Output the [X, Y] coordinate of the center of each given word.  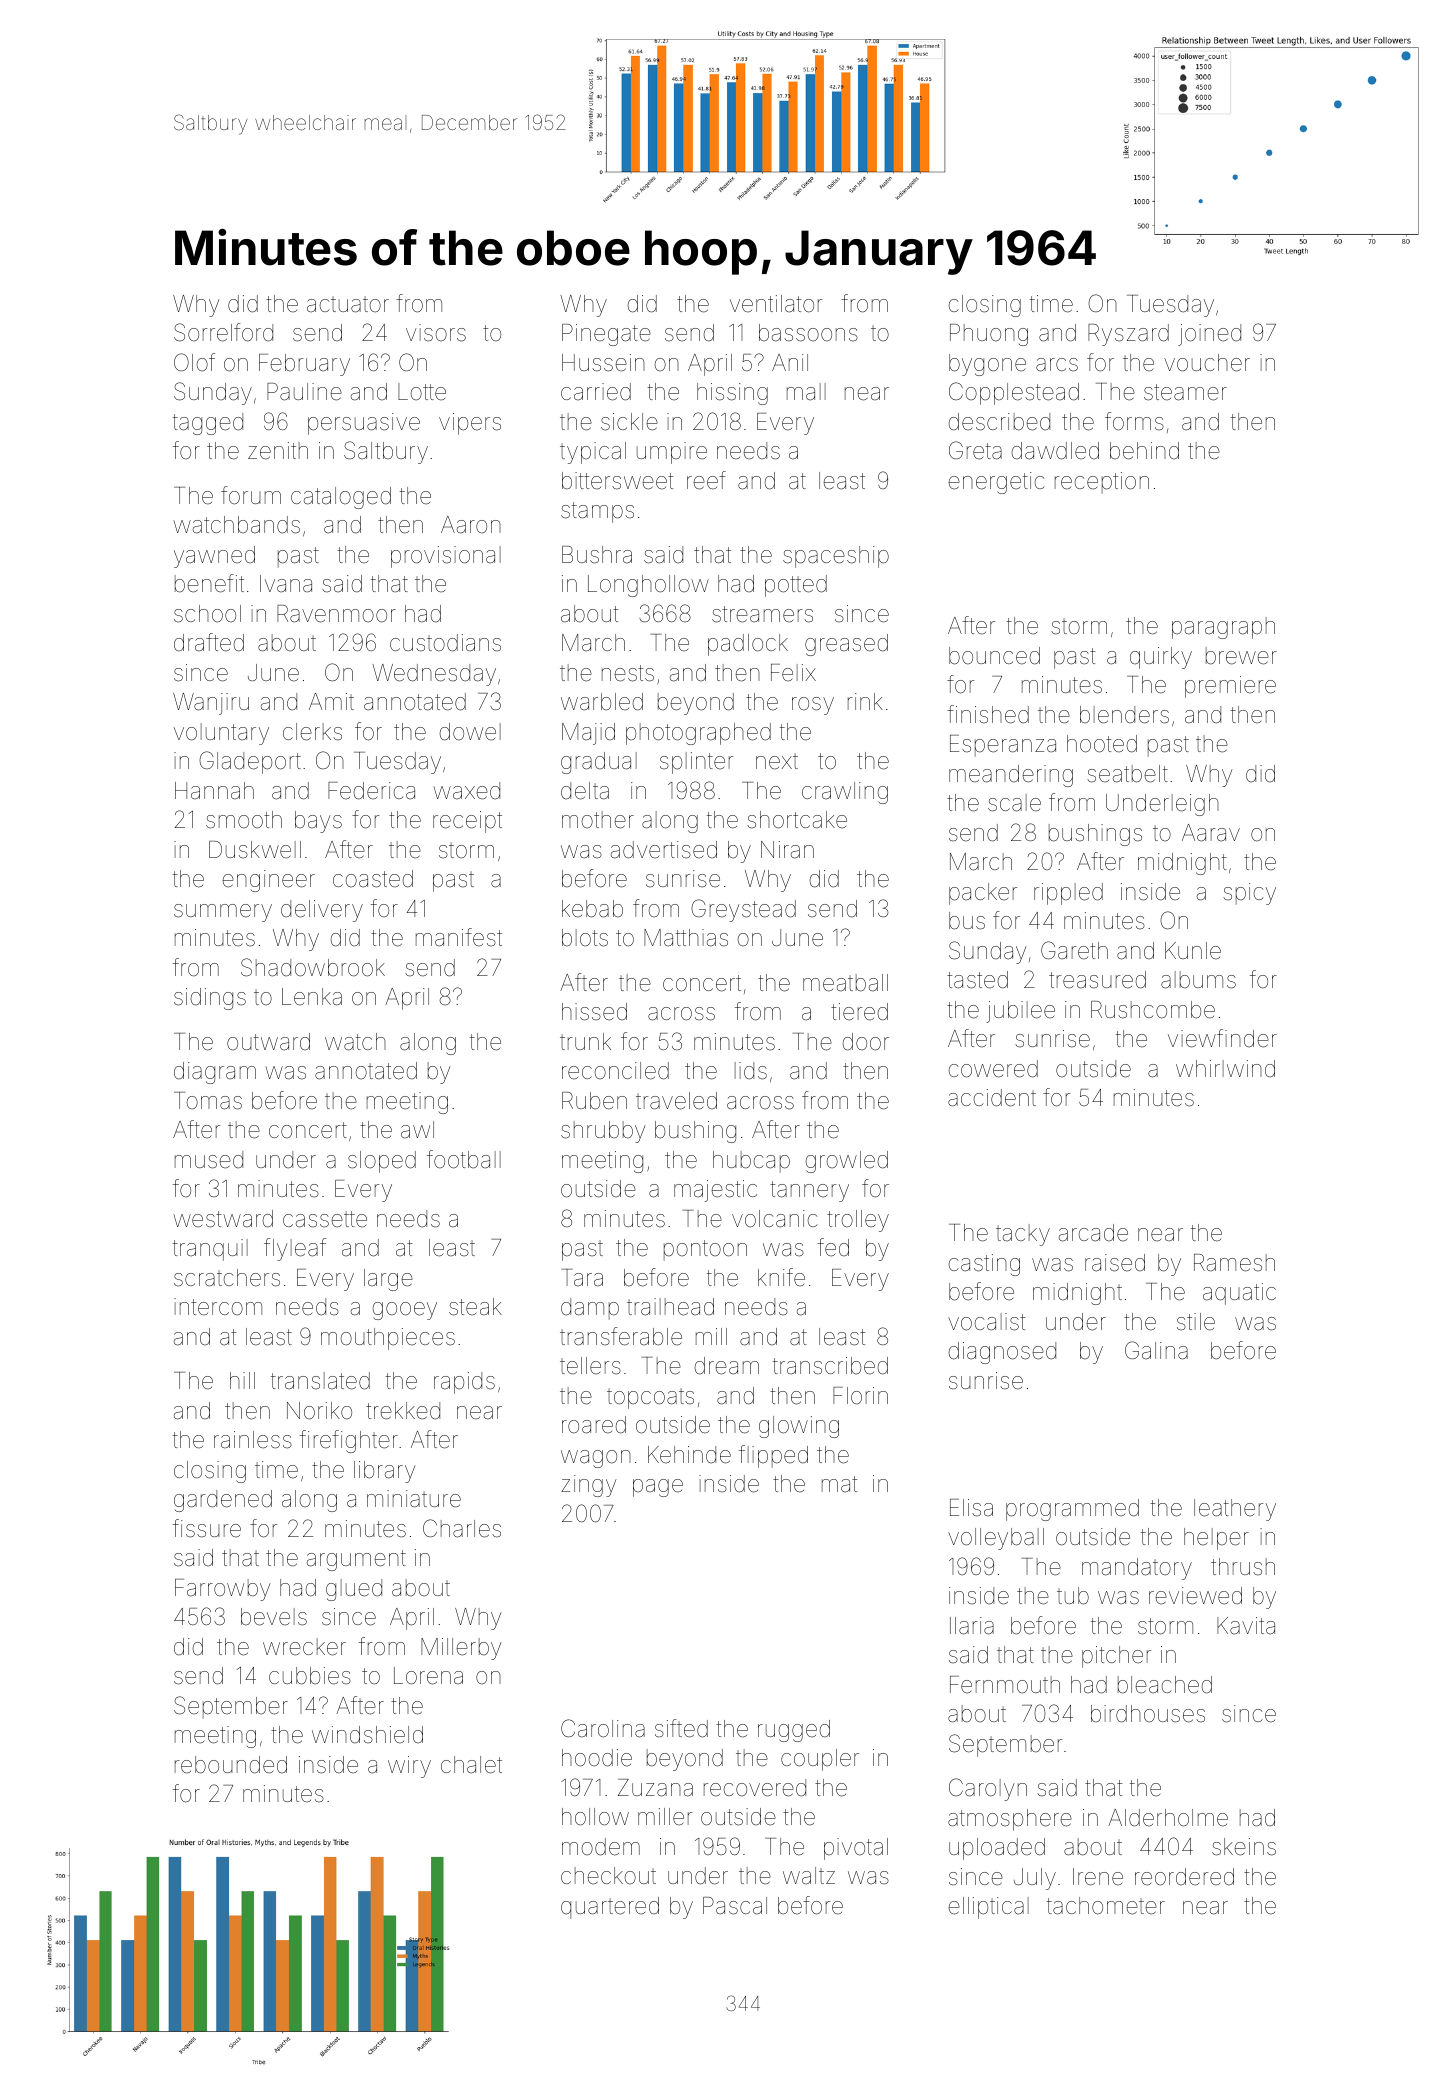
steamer [1185, 392]
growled [847, 1162]
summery [223, 913]
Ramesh [1234, 1263]
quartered [610, 1908]
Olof [194, 362]
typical [593, 453]
